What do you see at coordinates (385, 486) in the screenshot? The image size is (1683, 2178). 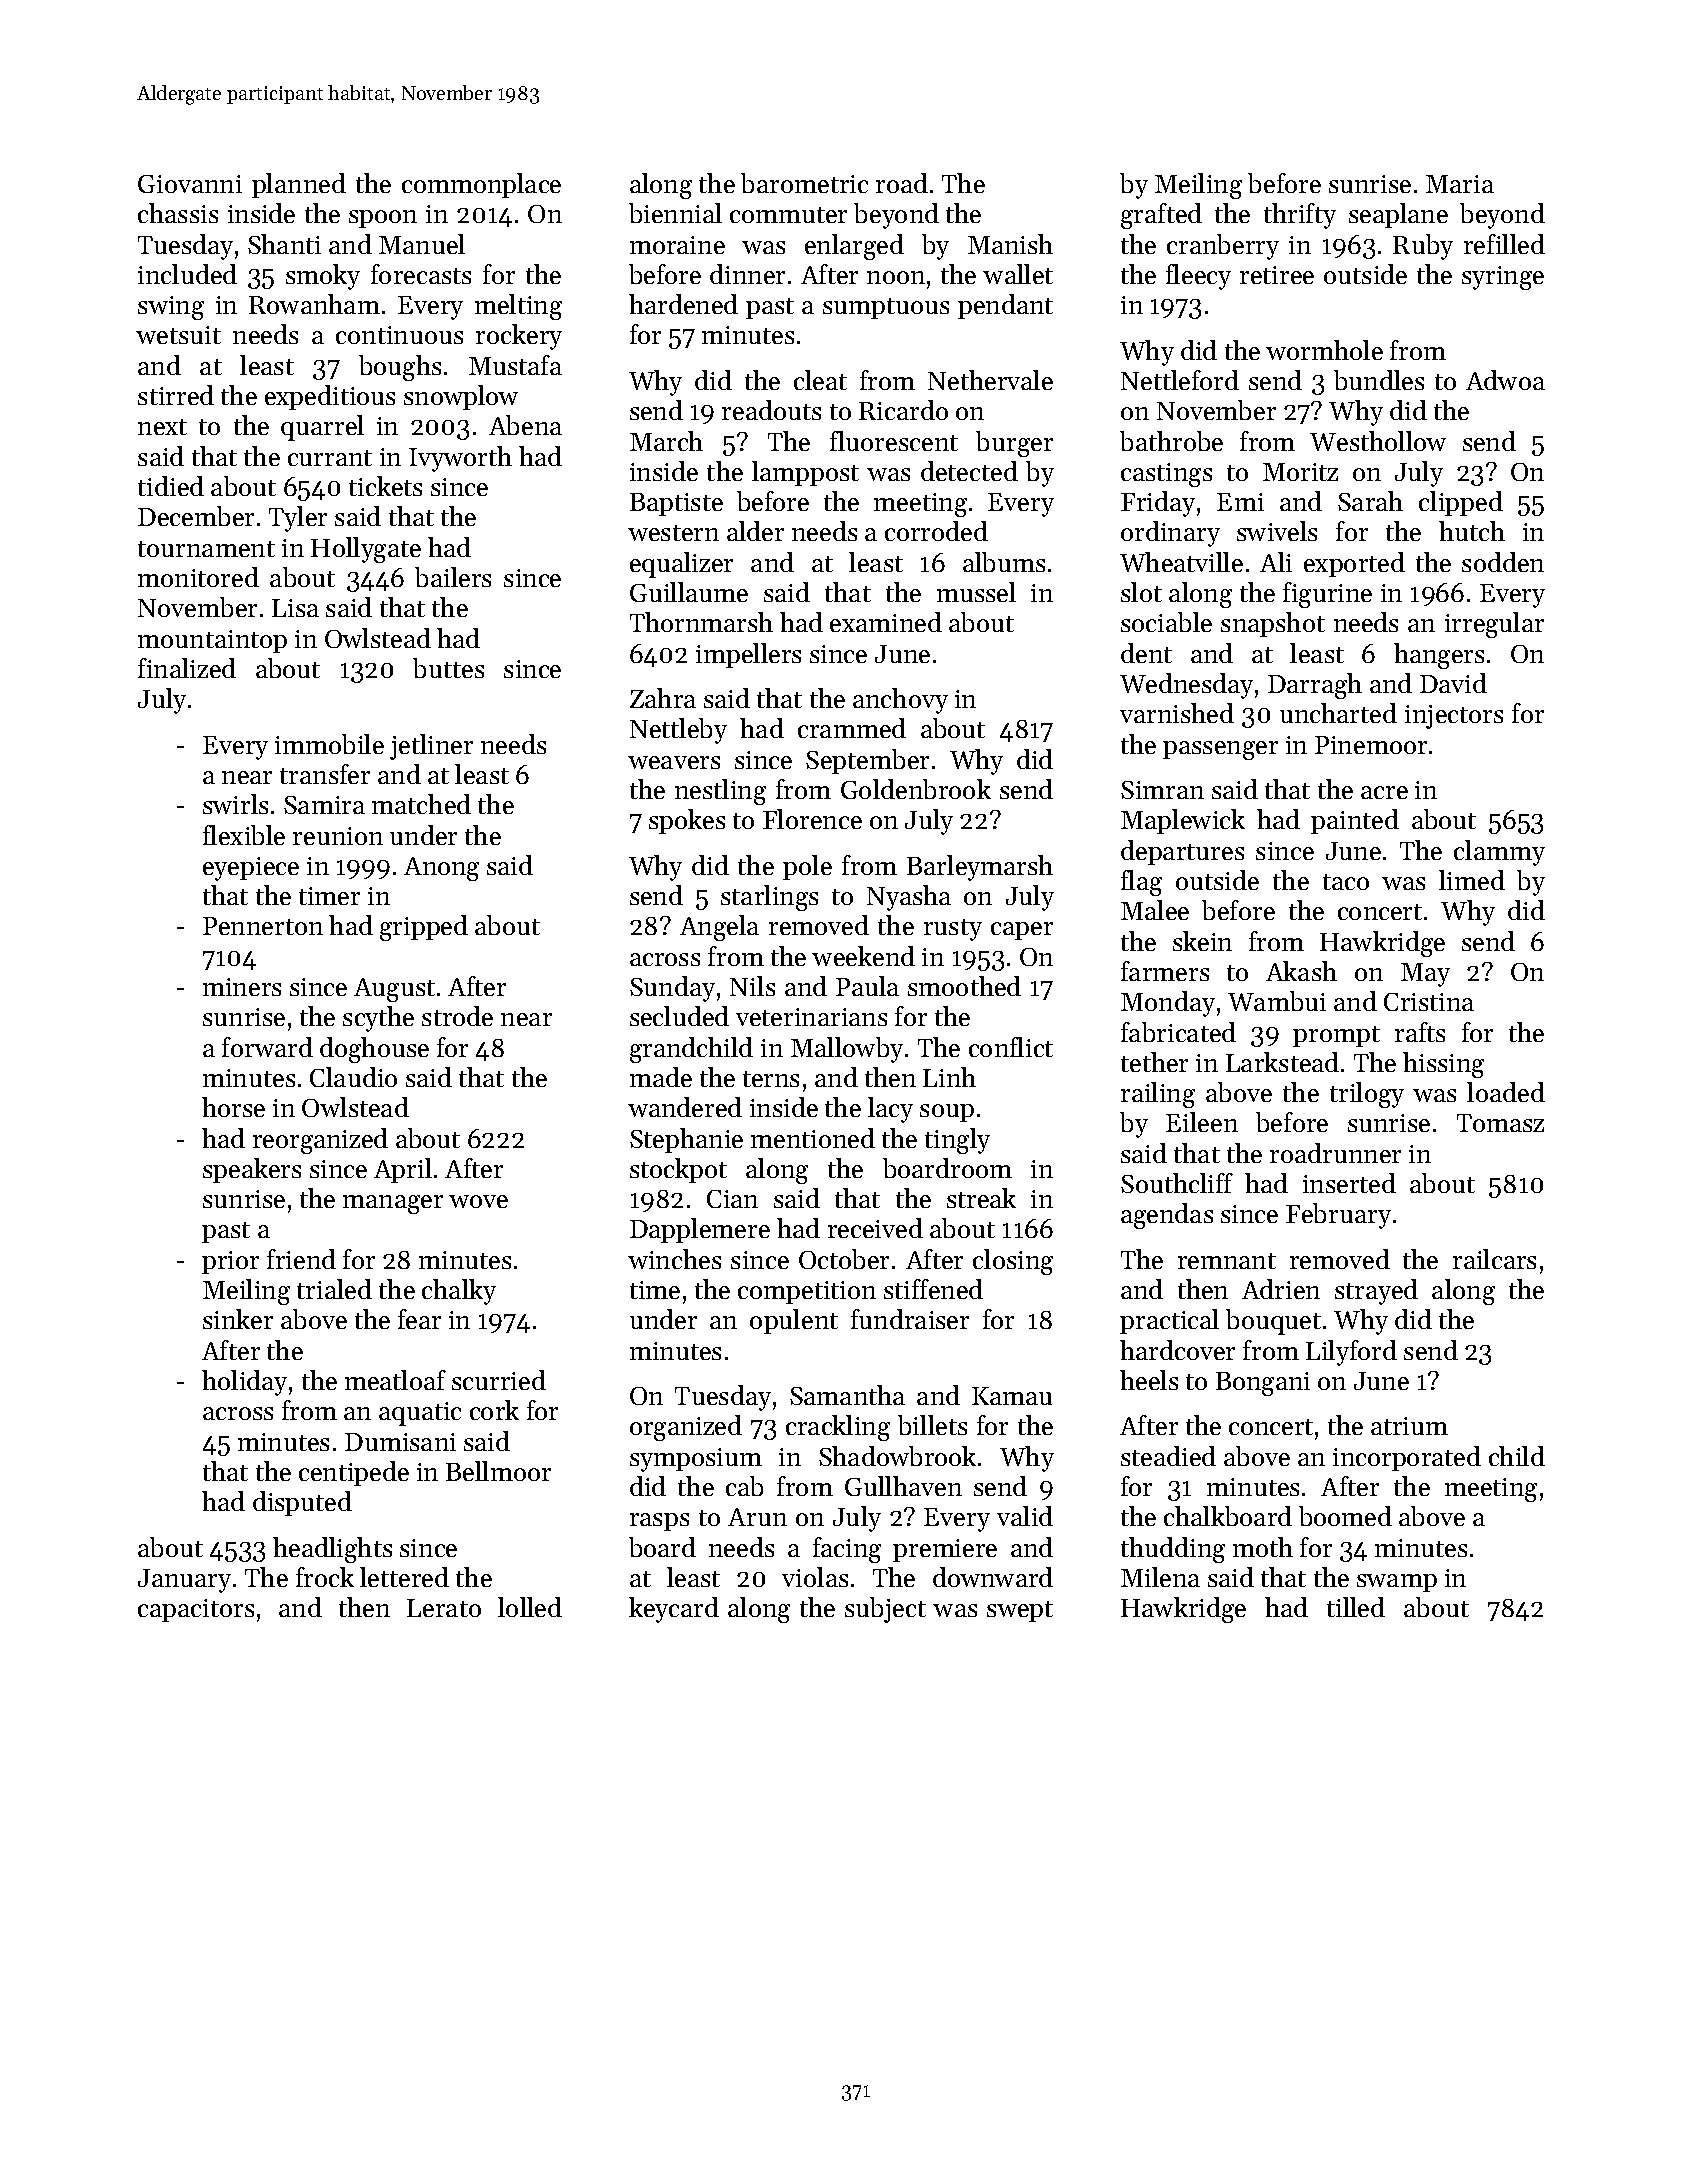 I see `tickets` at bounding box center [385, 486].
